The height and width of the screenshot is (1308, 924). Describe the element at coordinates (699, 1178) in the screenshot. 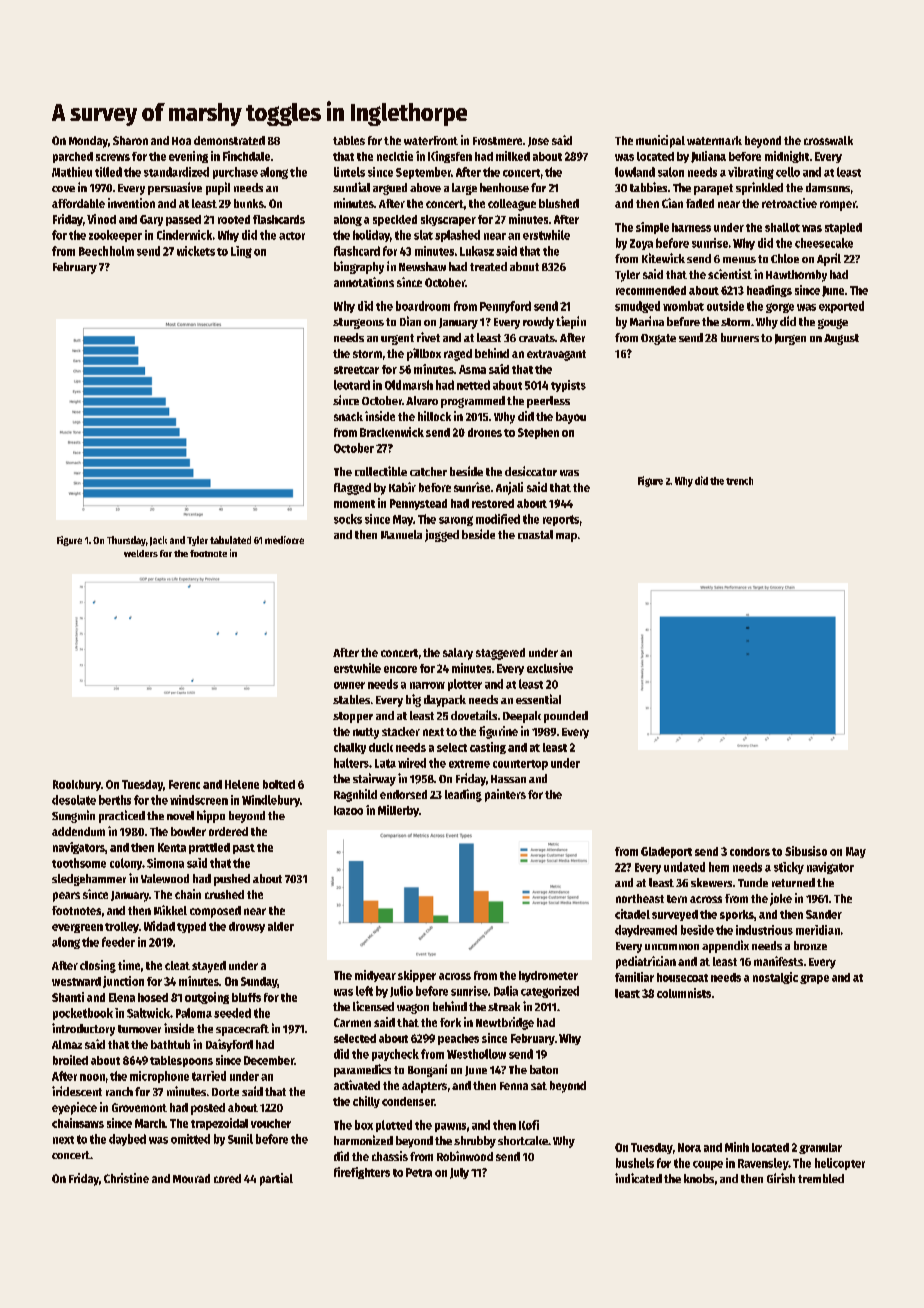

I see `knobs` at that location.
